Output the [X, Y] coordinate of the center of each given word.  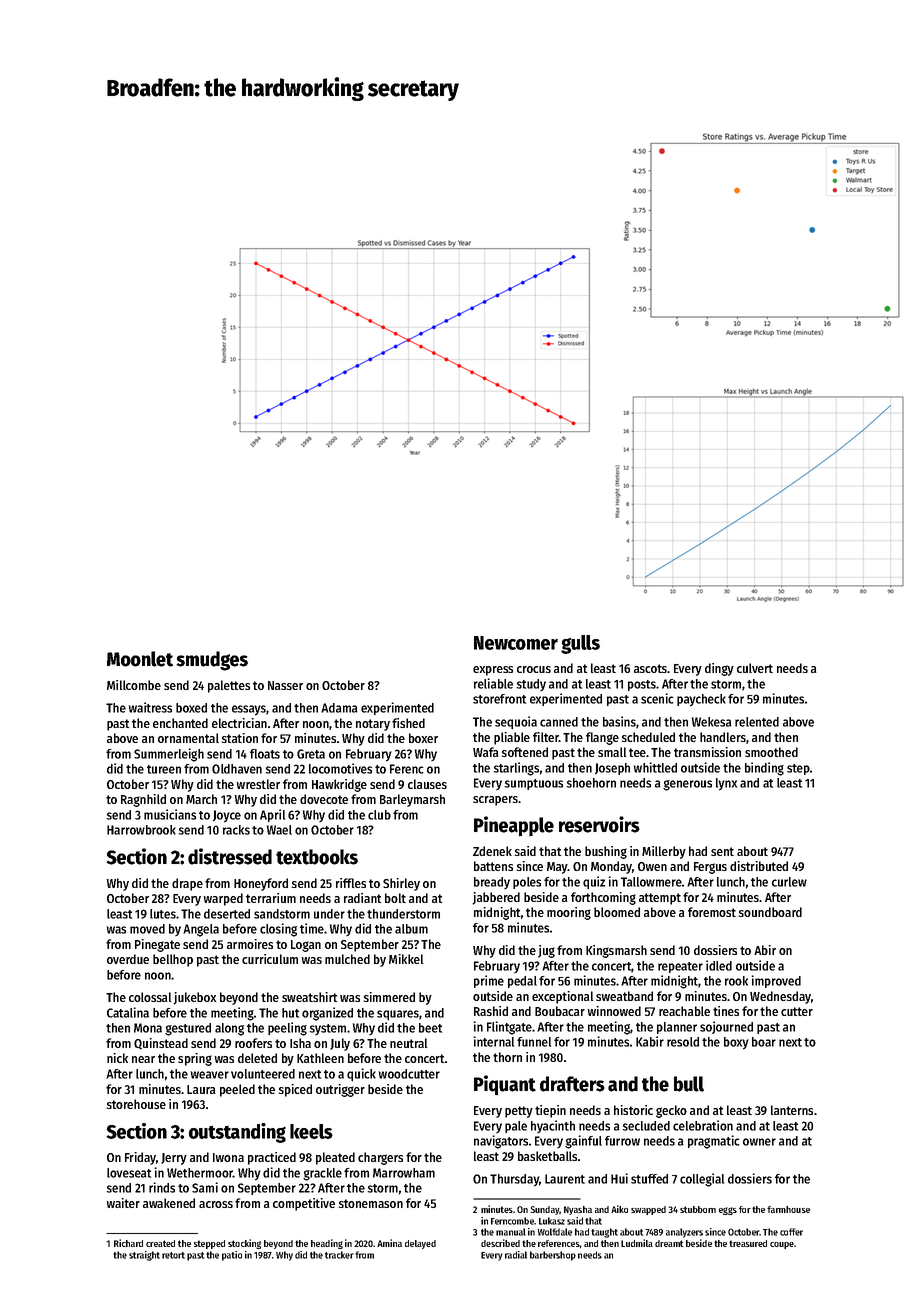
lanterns [792, 1110]
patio [232, 1256]
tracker [339, 1255]
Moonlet [140, 659]
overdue [128, 959]
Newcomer [516, 643]
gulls [580, 644]
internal [494, 1041]
